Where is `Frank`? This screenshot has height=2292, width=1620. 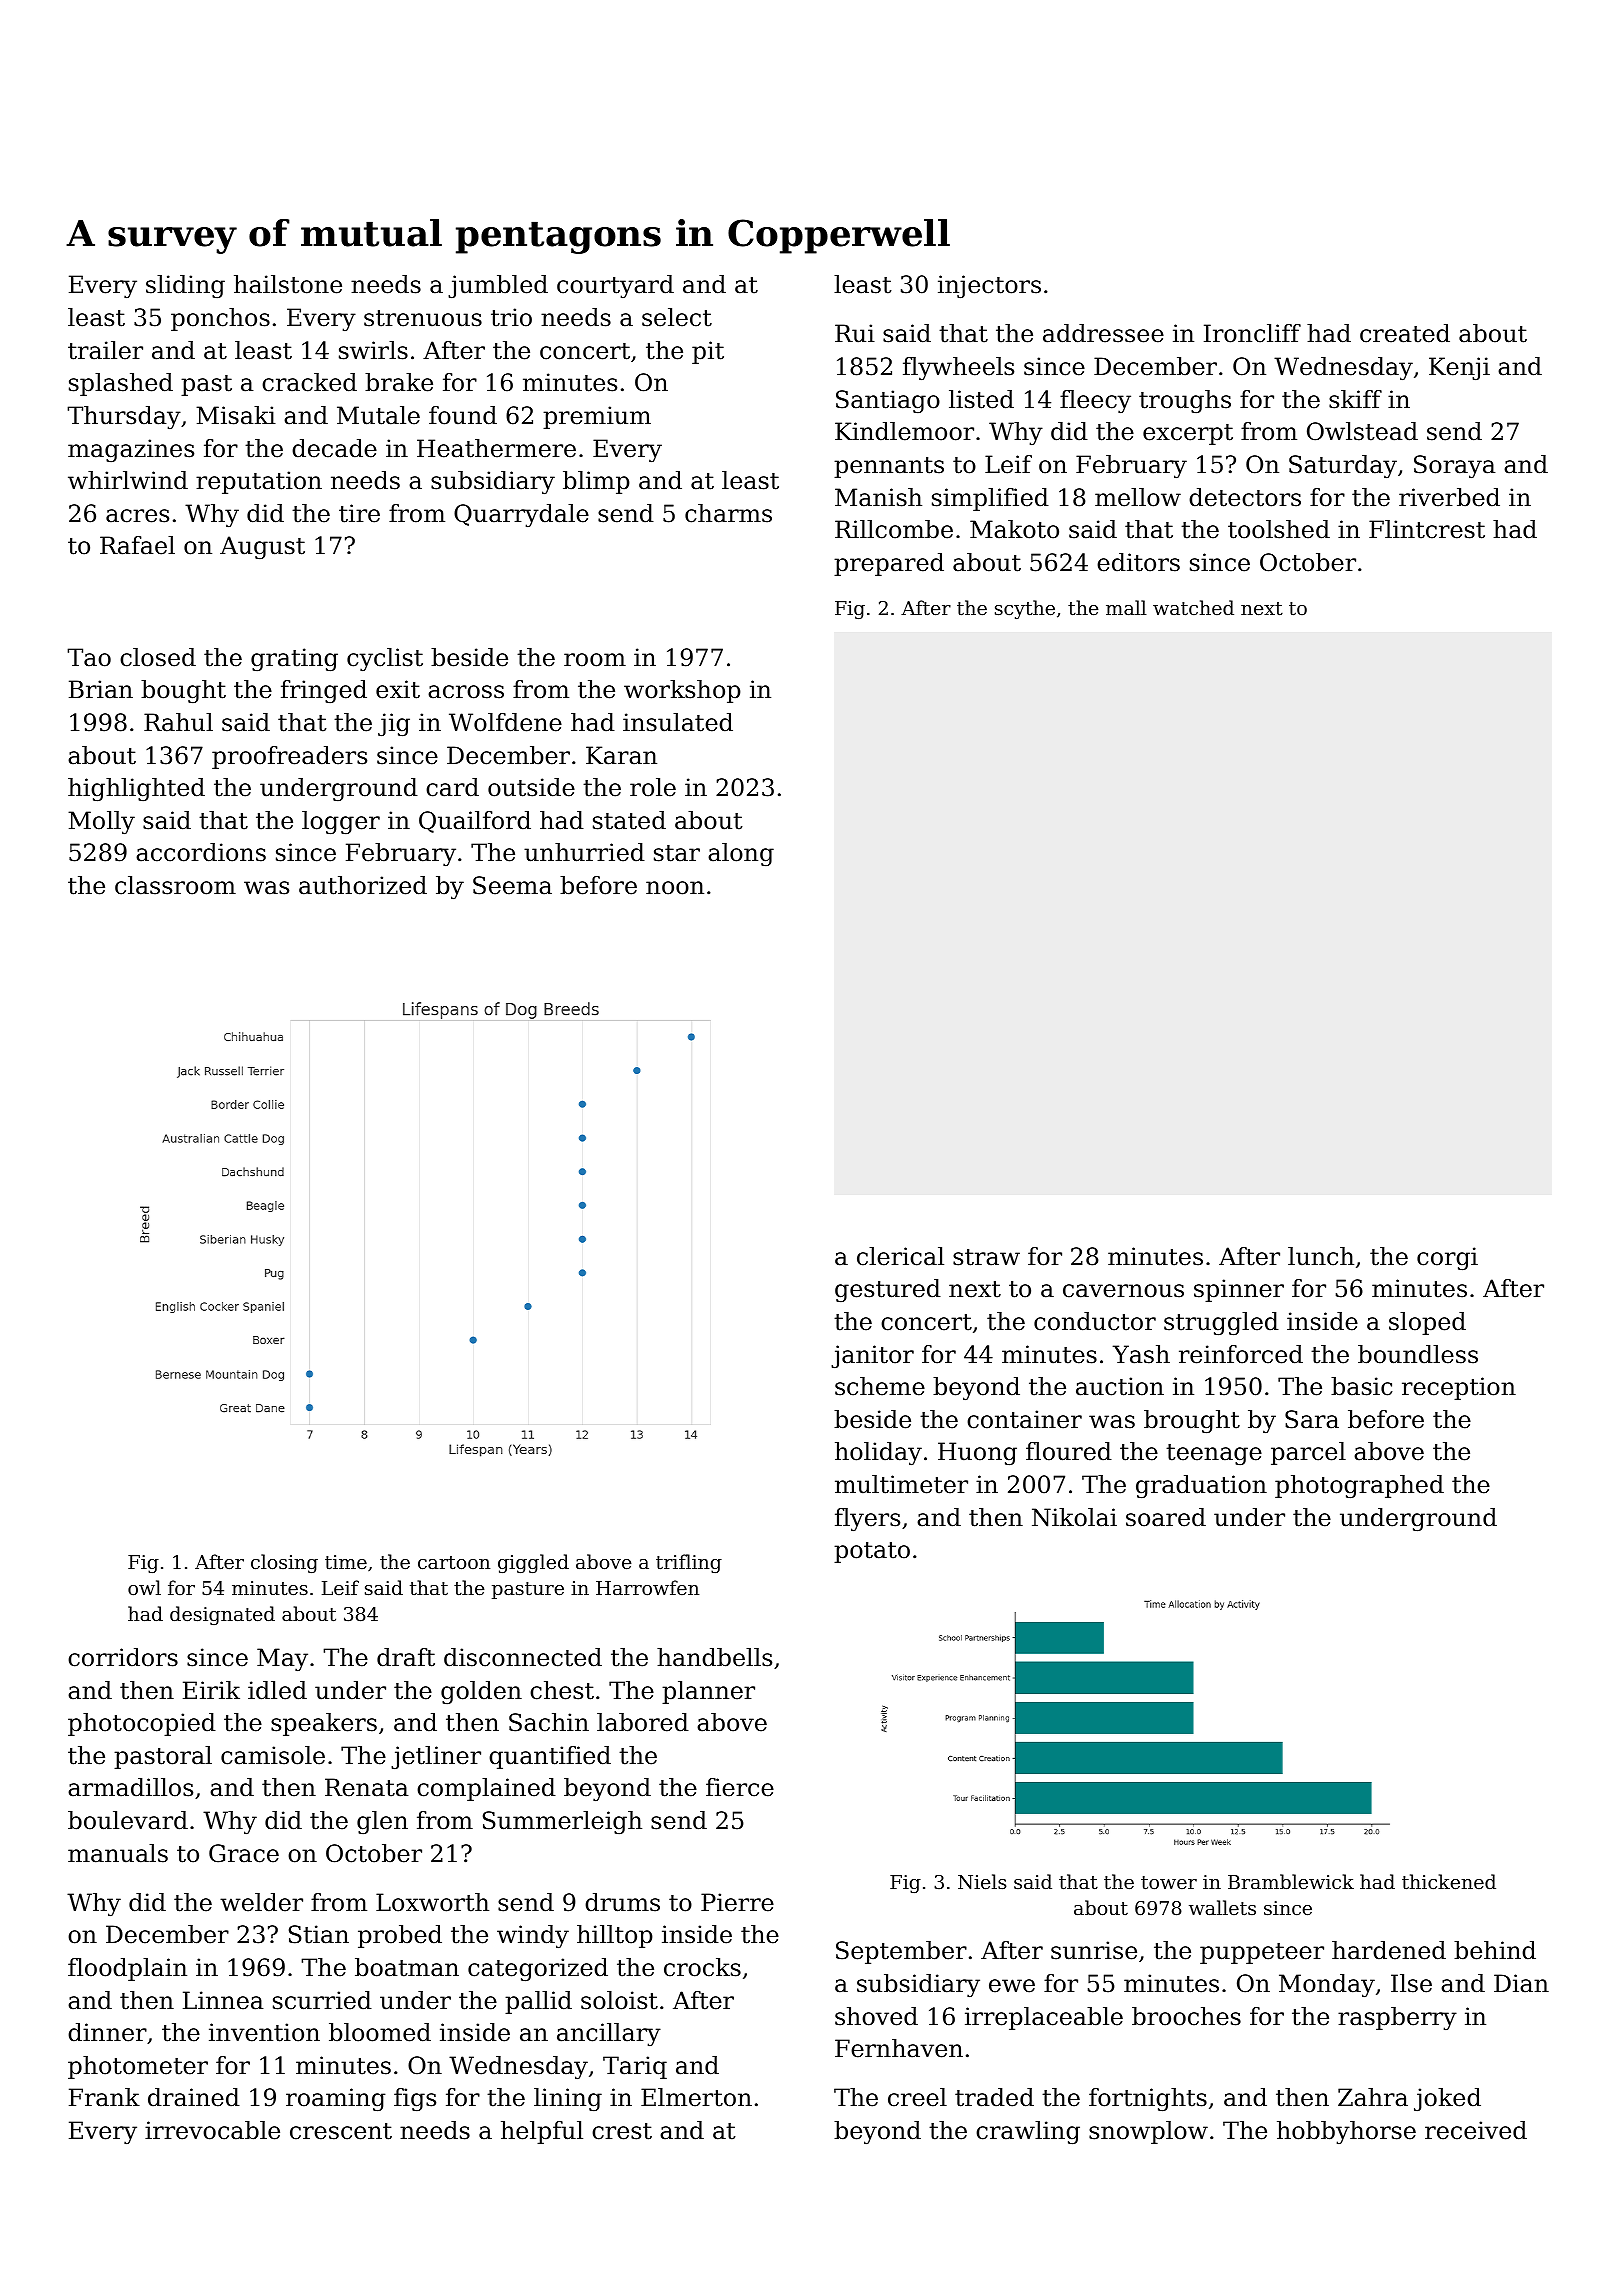 Frank is located at coordinates (104, 2097).
